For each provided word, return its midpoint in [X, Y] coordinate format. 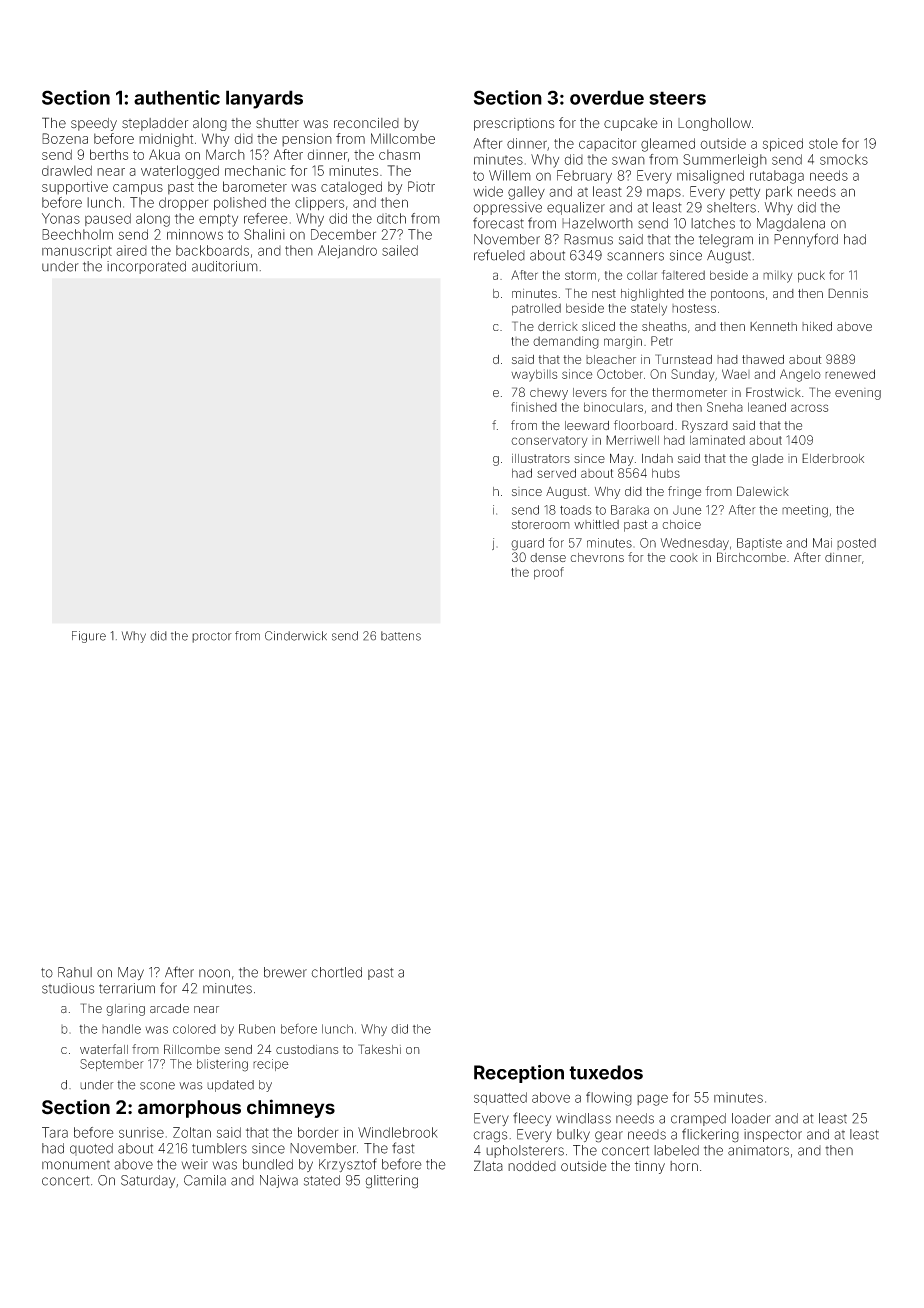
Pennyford [806, 240]
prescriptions [514, 124]
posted [856, 544]
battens [401, 636]
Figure [89, 637]
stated [322, 1180]
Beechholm [77, 234]
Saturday [148, 1181]
